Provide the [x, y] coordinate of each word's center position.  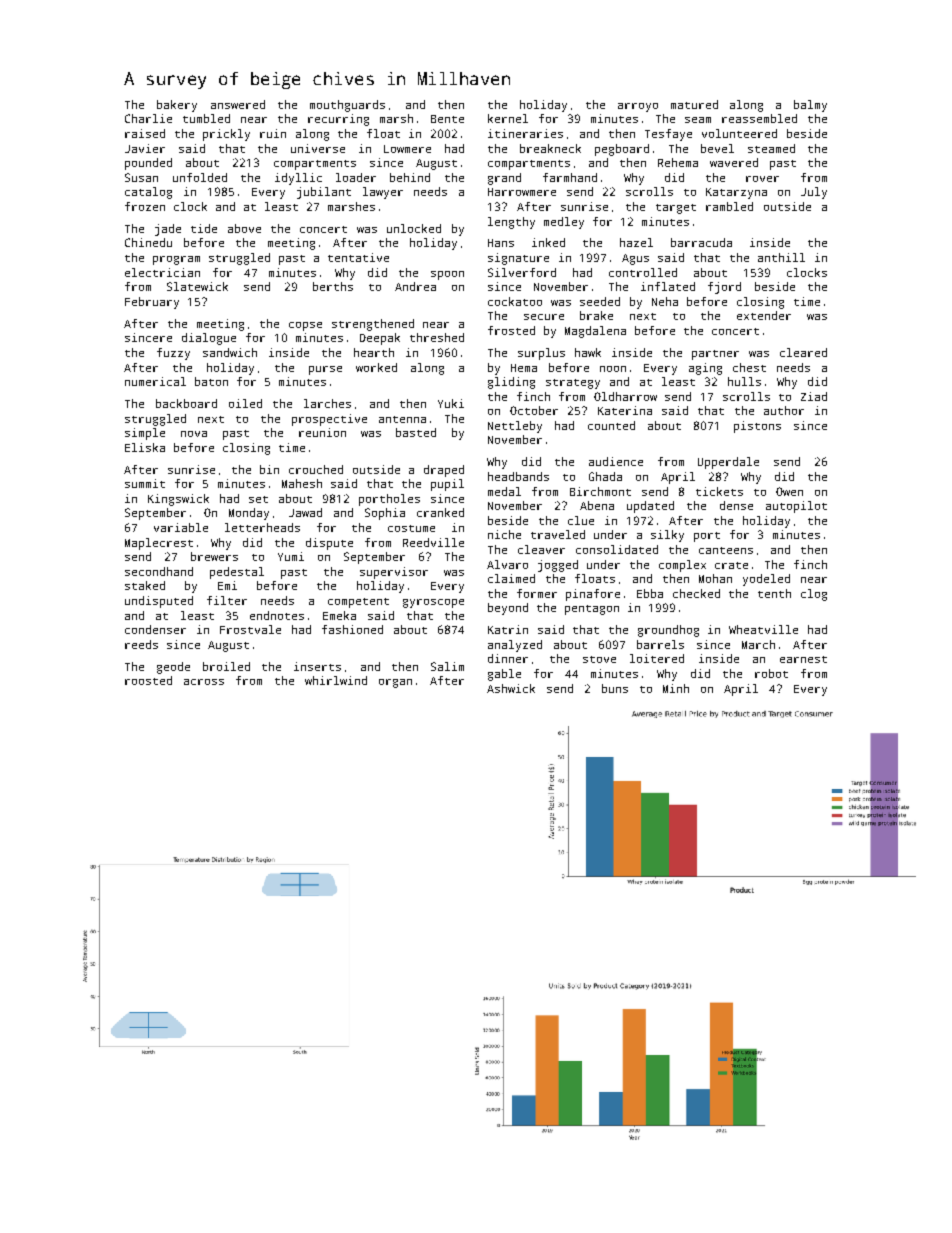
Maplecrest [159, 544]
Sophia [385, 514]
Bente [447, 119]
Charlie [148, 118]
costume [411, 528]
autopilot [796, 507]
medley [564, 223]
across [204, 682]
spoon [447, 275]
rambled [729, 206]
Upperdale [728, 463]
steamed [771, 148]
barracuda [701, 242]
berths [333, 286]
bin [269, 469]
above [244, 228]
